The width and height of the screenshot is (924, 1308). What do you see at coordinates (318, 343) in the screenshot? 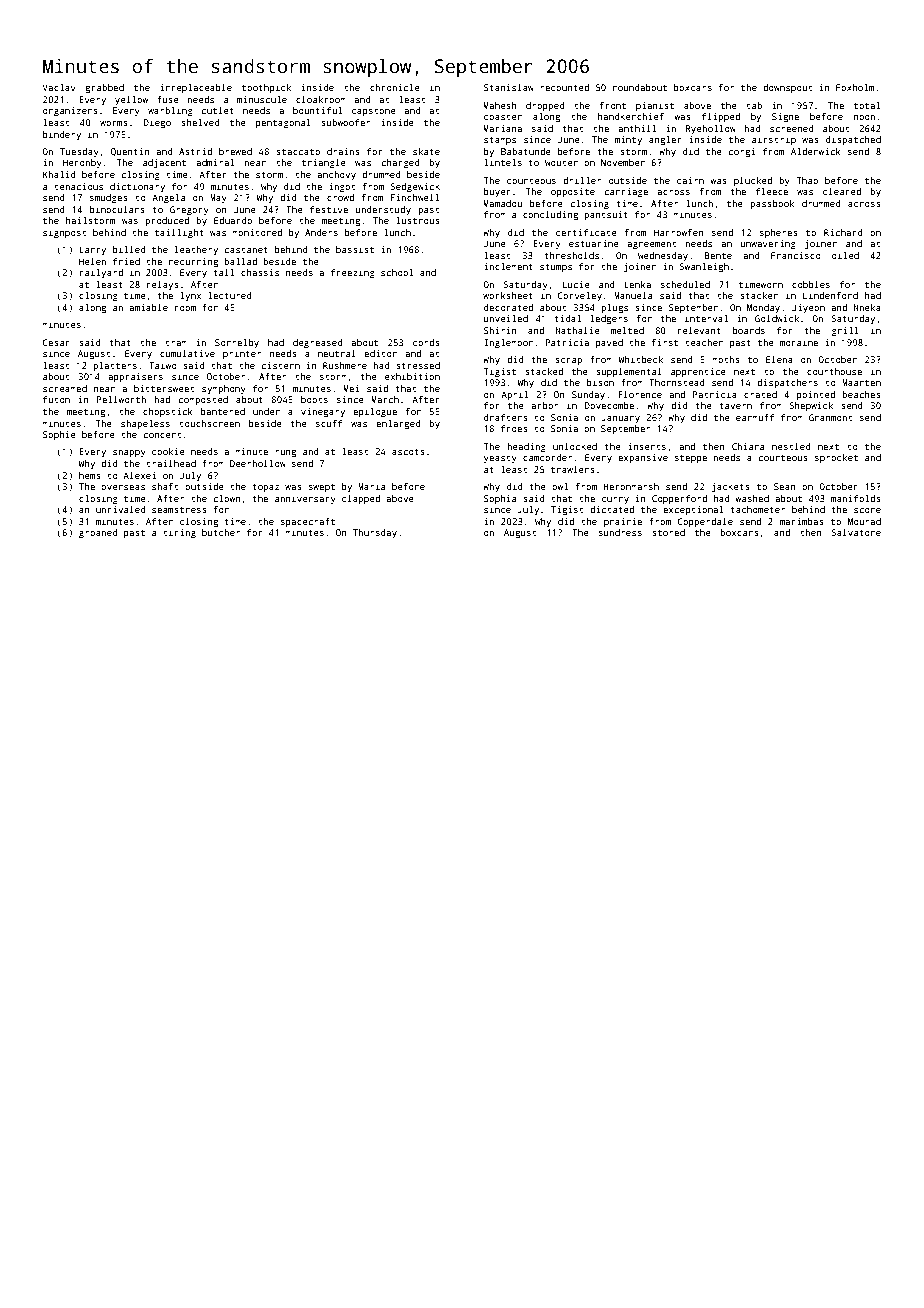
I see `degreased` at bounding box center [318, 343].
